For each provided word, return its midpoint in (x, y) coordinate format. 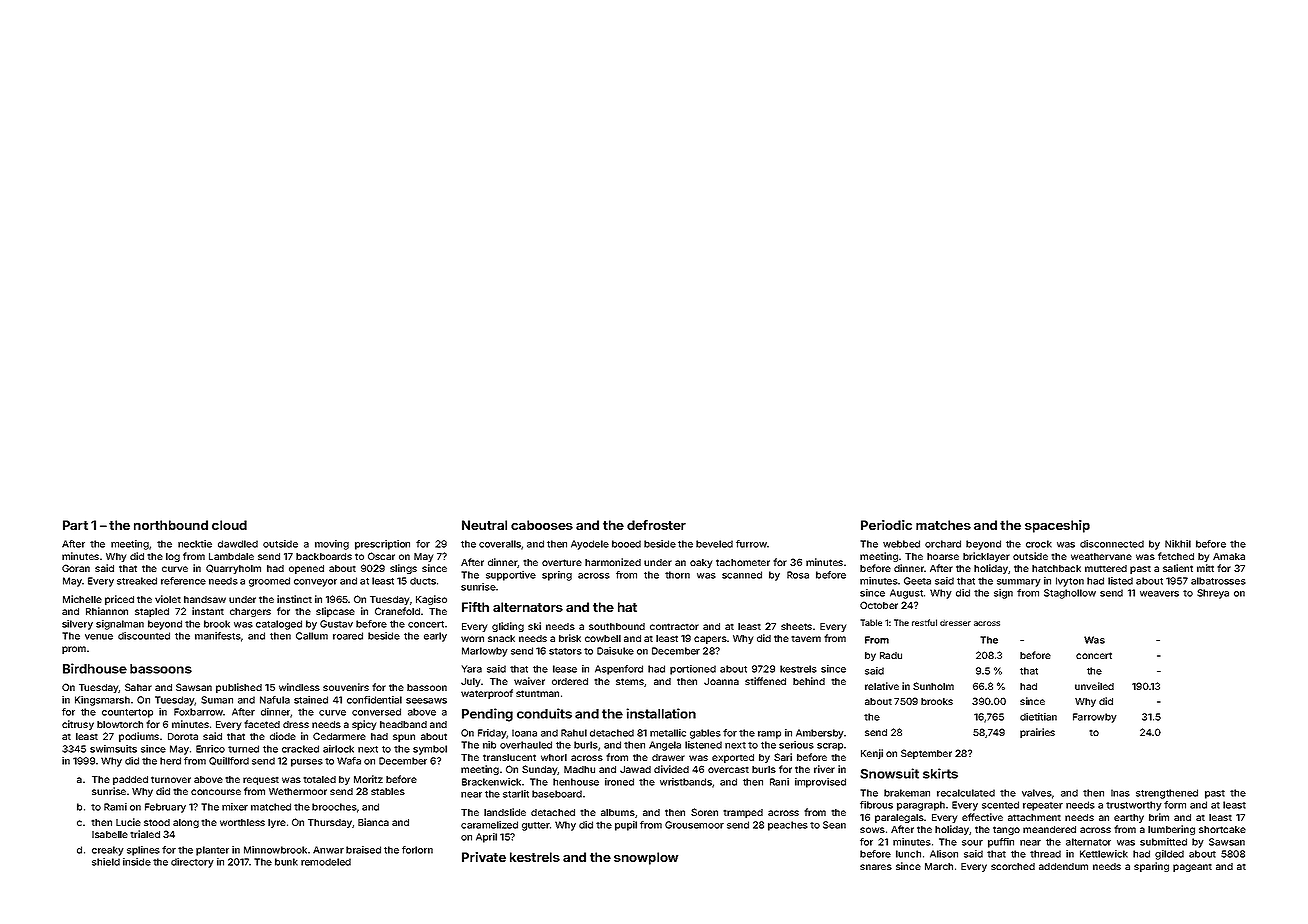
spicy (364, 725)
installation (661, 713)
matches (943, 525)
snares (876, 867)
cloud (229, 525)
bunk (286, 862)
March (939, 866)
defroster (656, 525)
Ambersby (820, 734)
